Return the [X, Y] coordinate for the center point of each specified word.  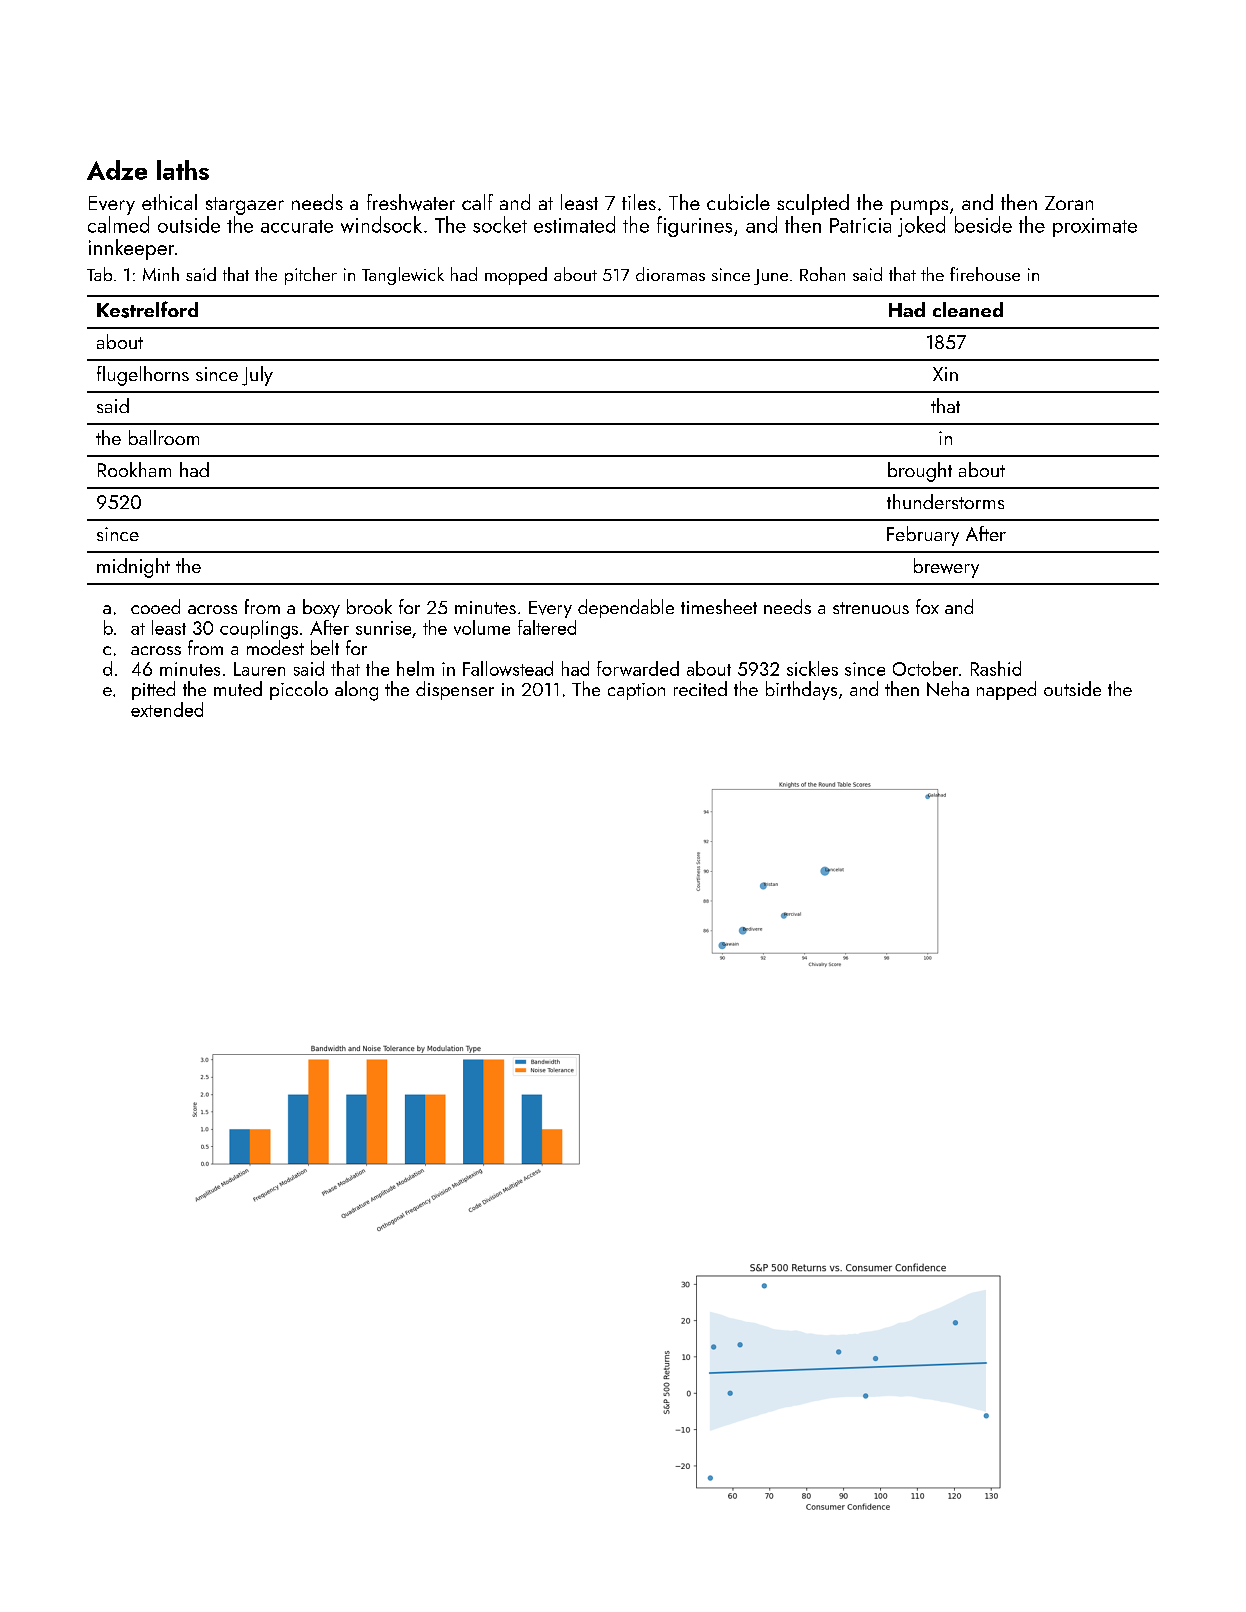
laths [183, 170]
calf [477, 202]
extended [167, 709]
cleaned [968, 309]
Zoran [1069, 203]
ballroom [164, 437]
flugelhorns [143, 376]
